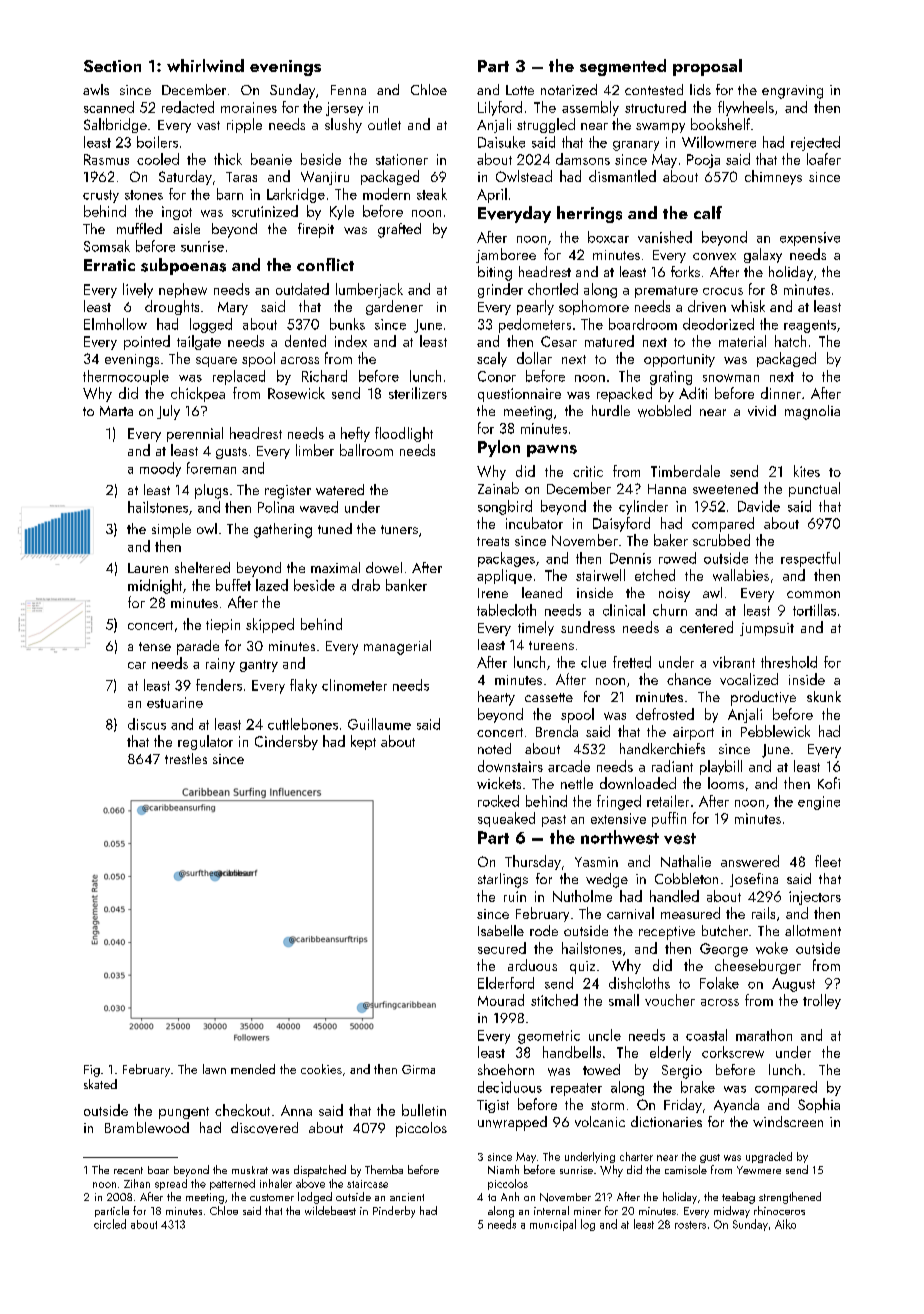  I want to click on vivid, so click(762, 410).
